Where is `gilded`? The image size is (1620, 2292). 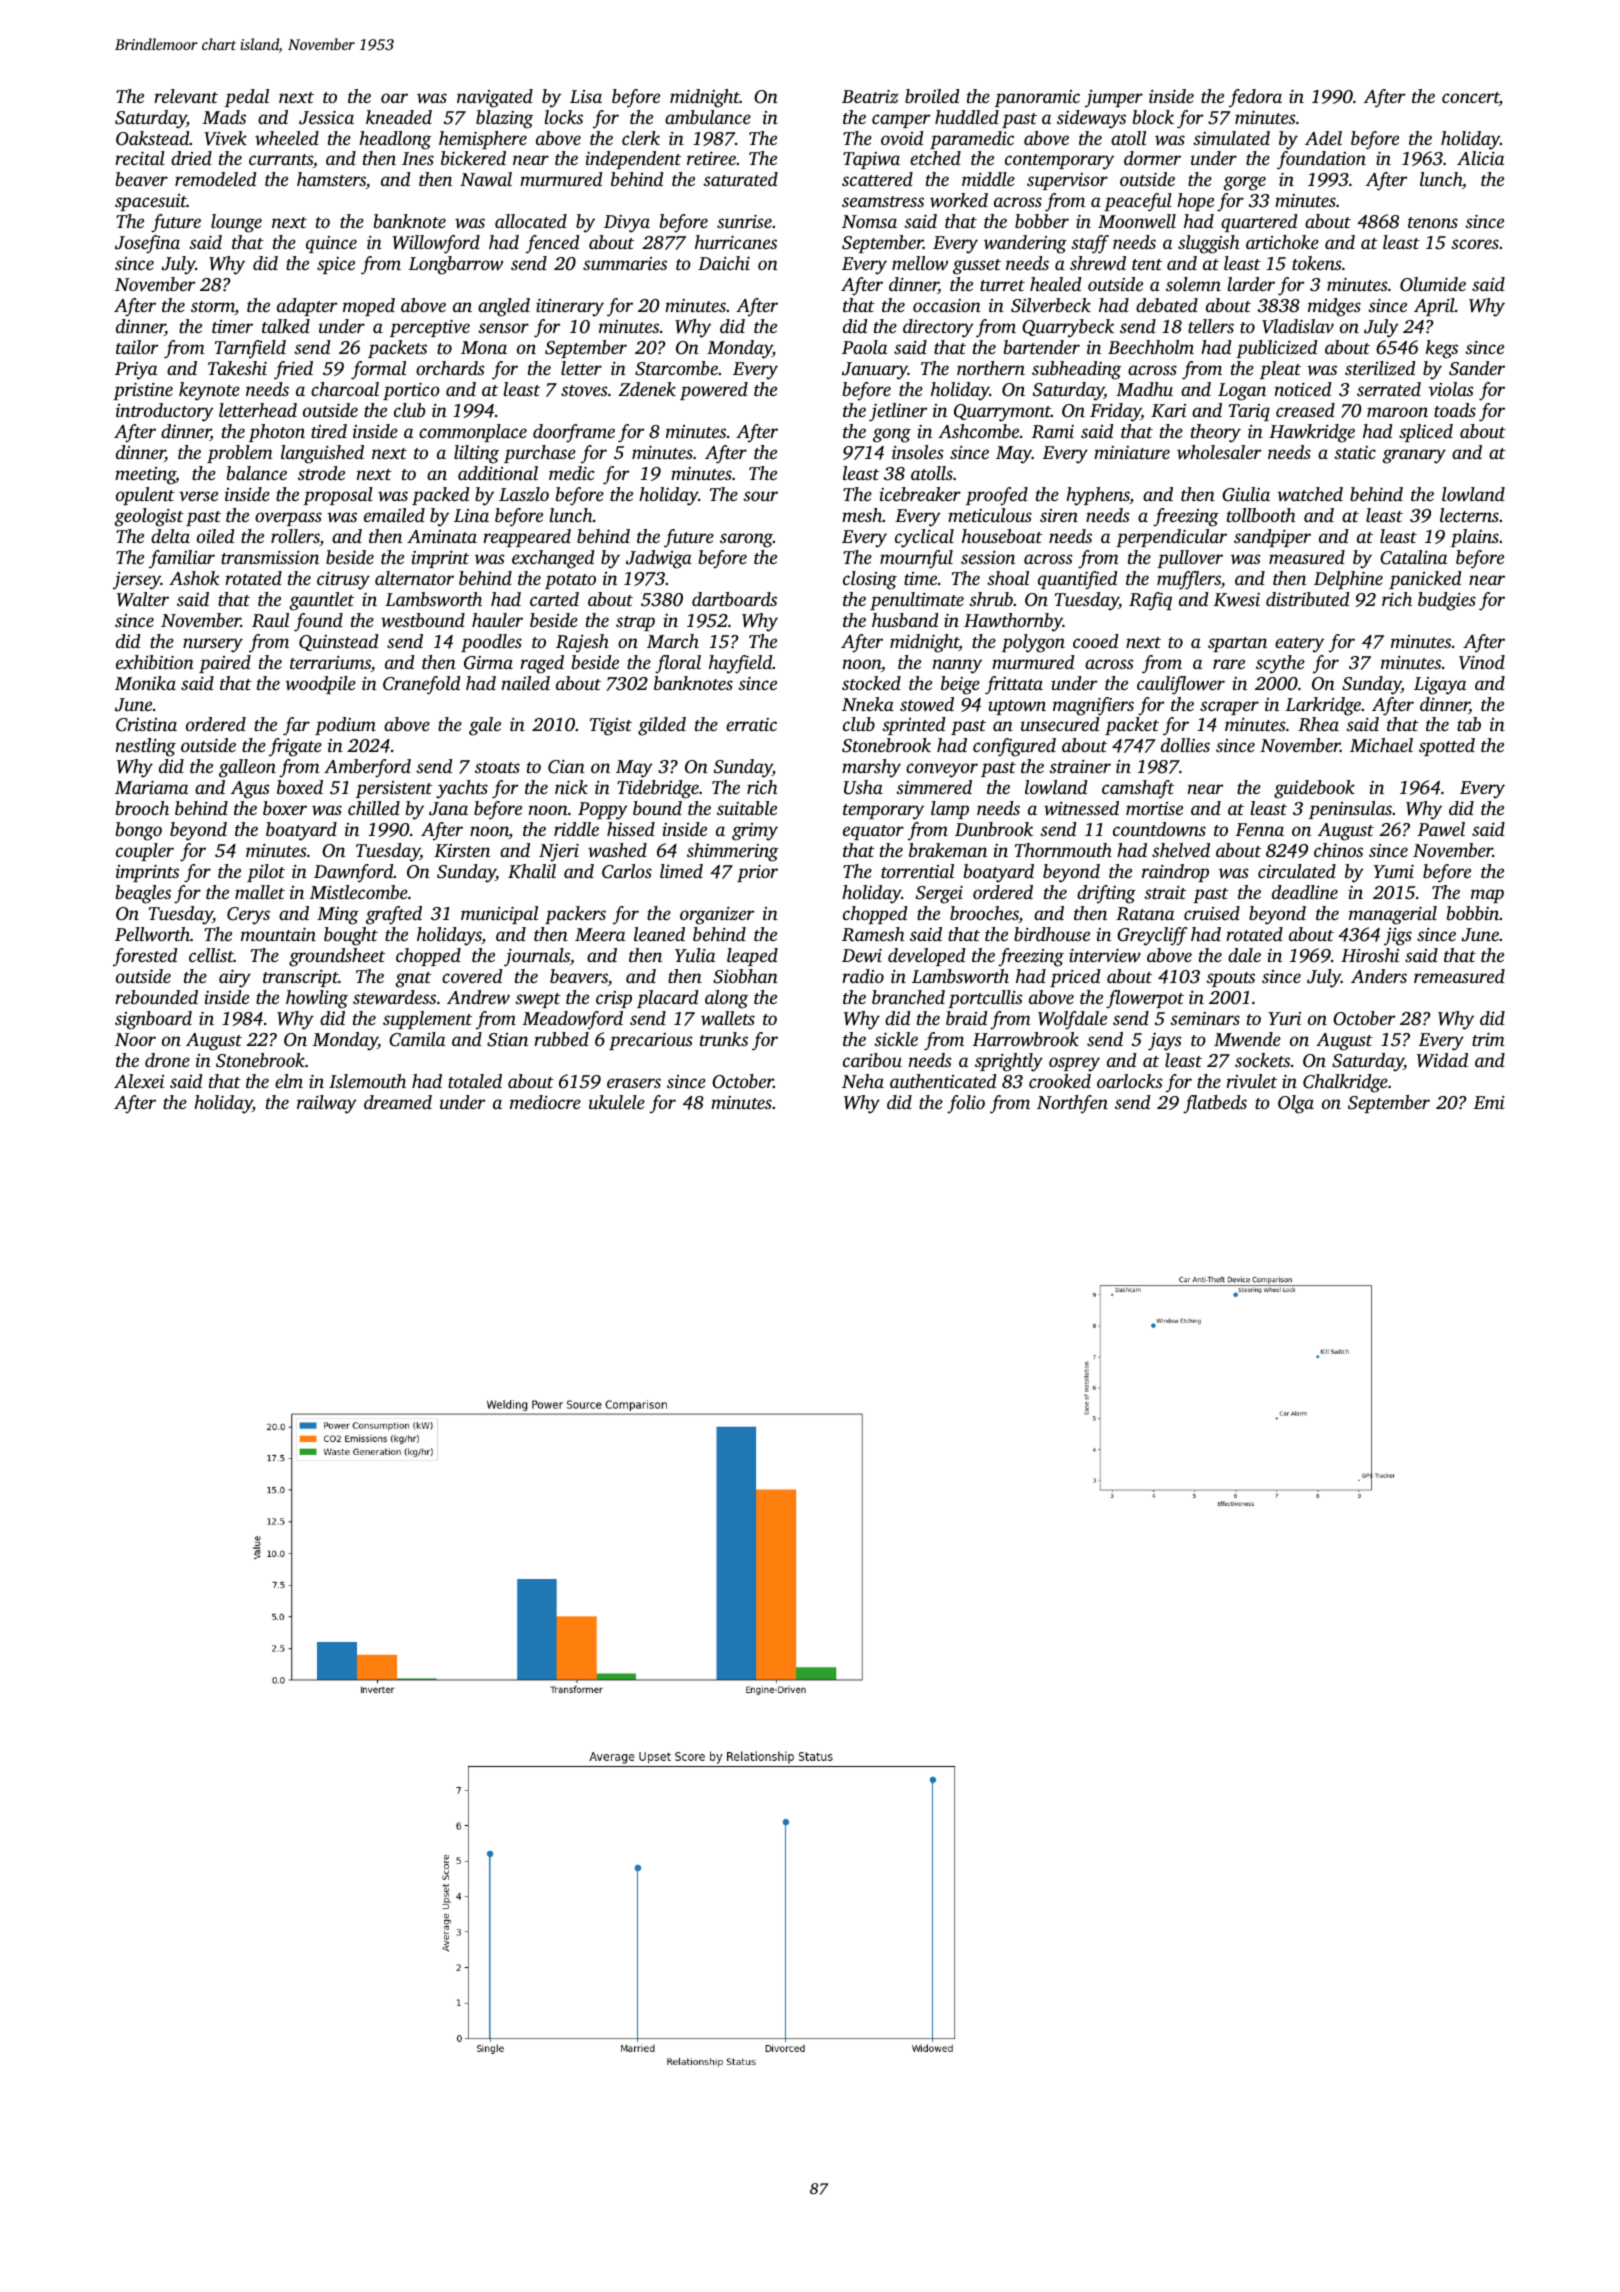
gilded is located at coordinates (662, 726).
